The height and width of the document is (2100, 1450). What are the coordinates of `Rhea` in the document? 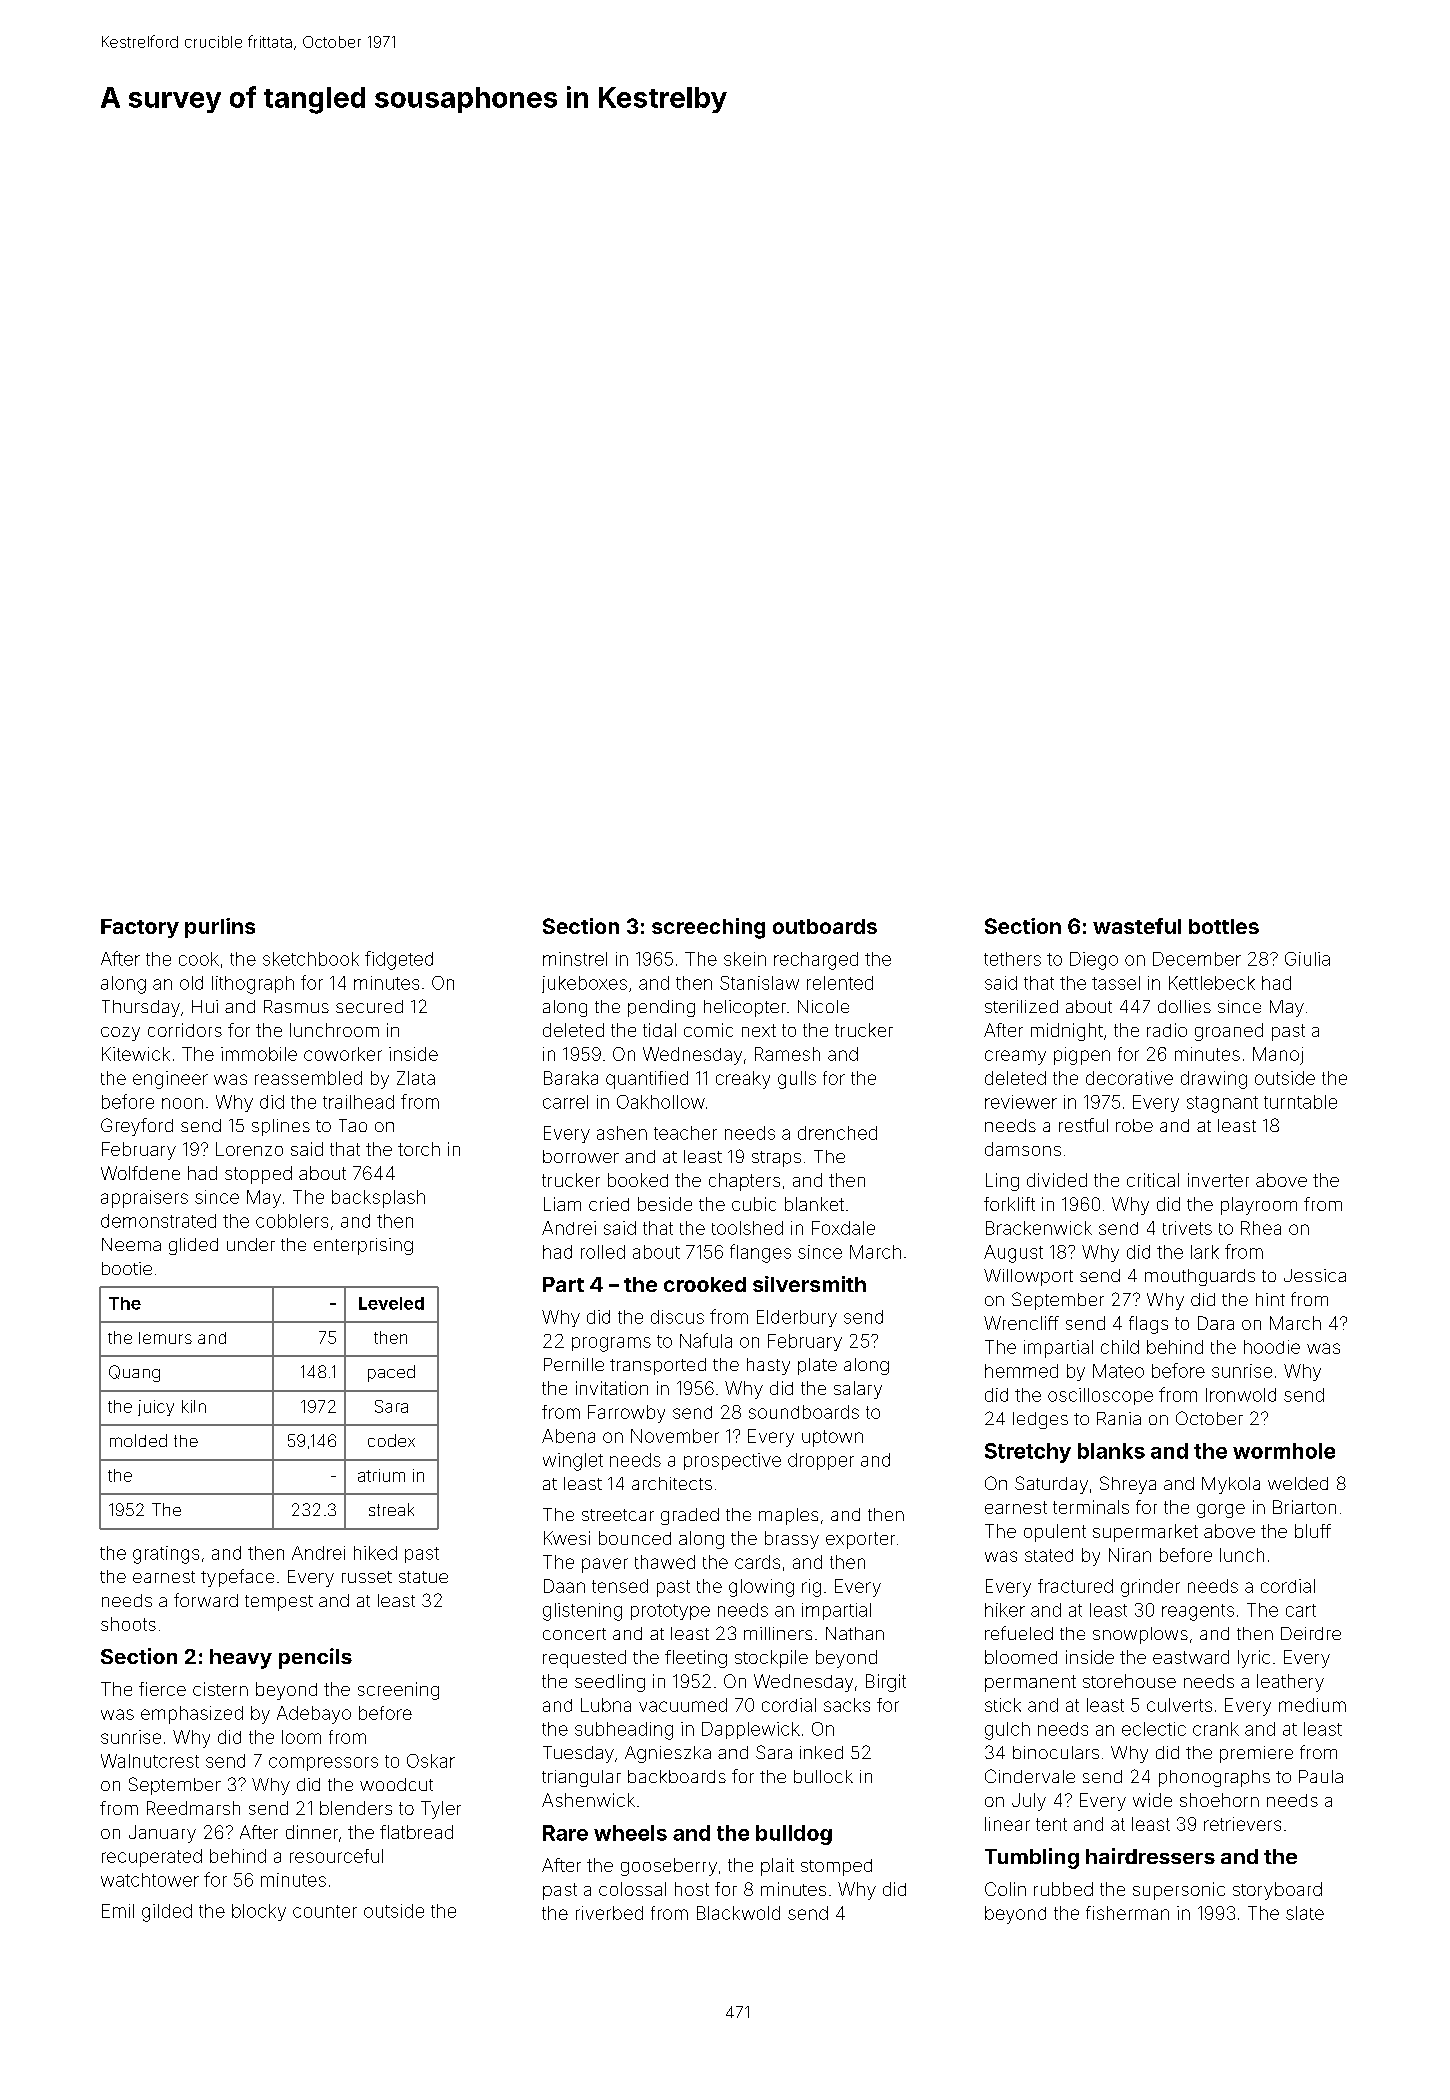 It's located at (1261, 1228).
